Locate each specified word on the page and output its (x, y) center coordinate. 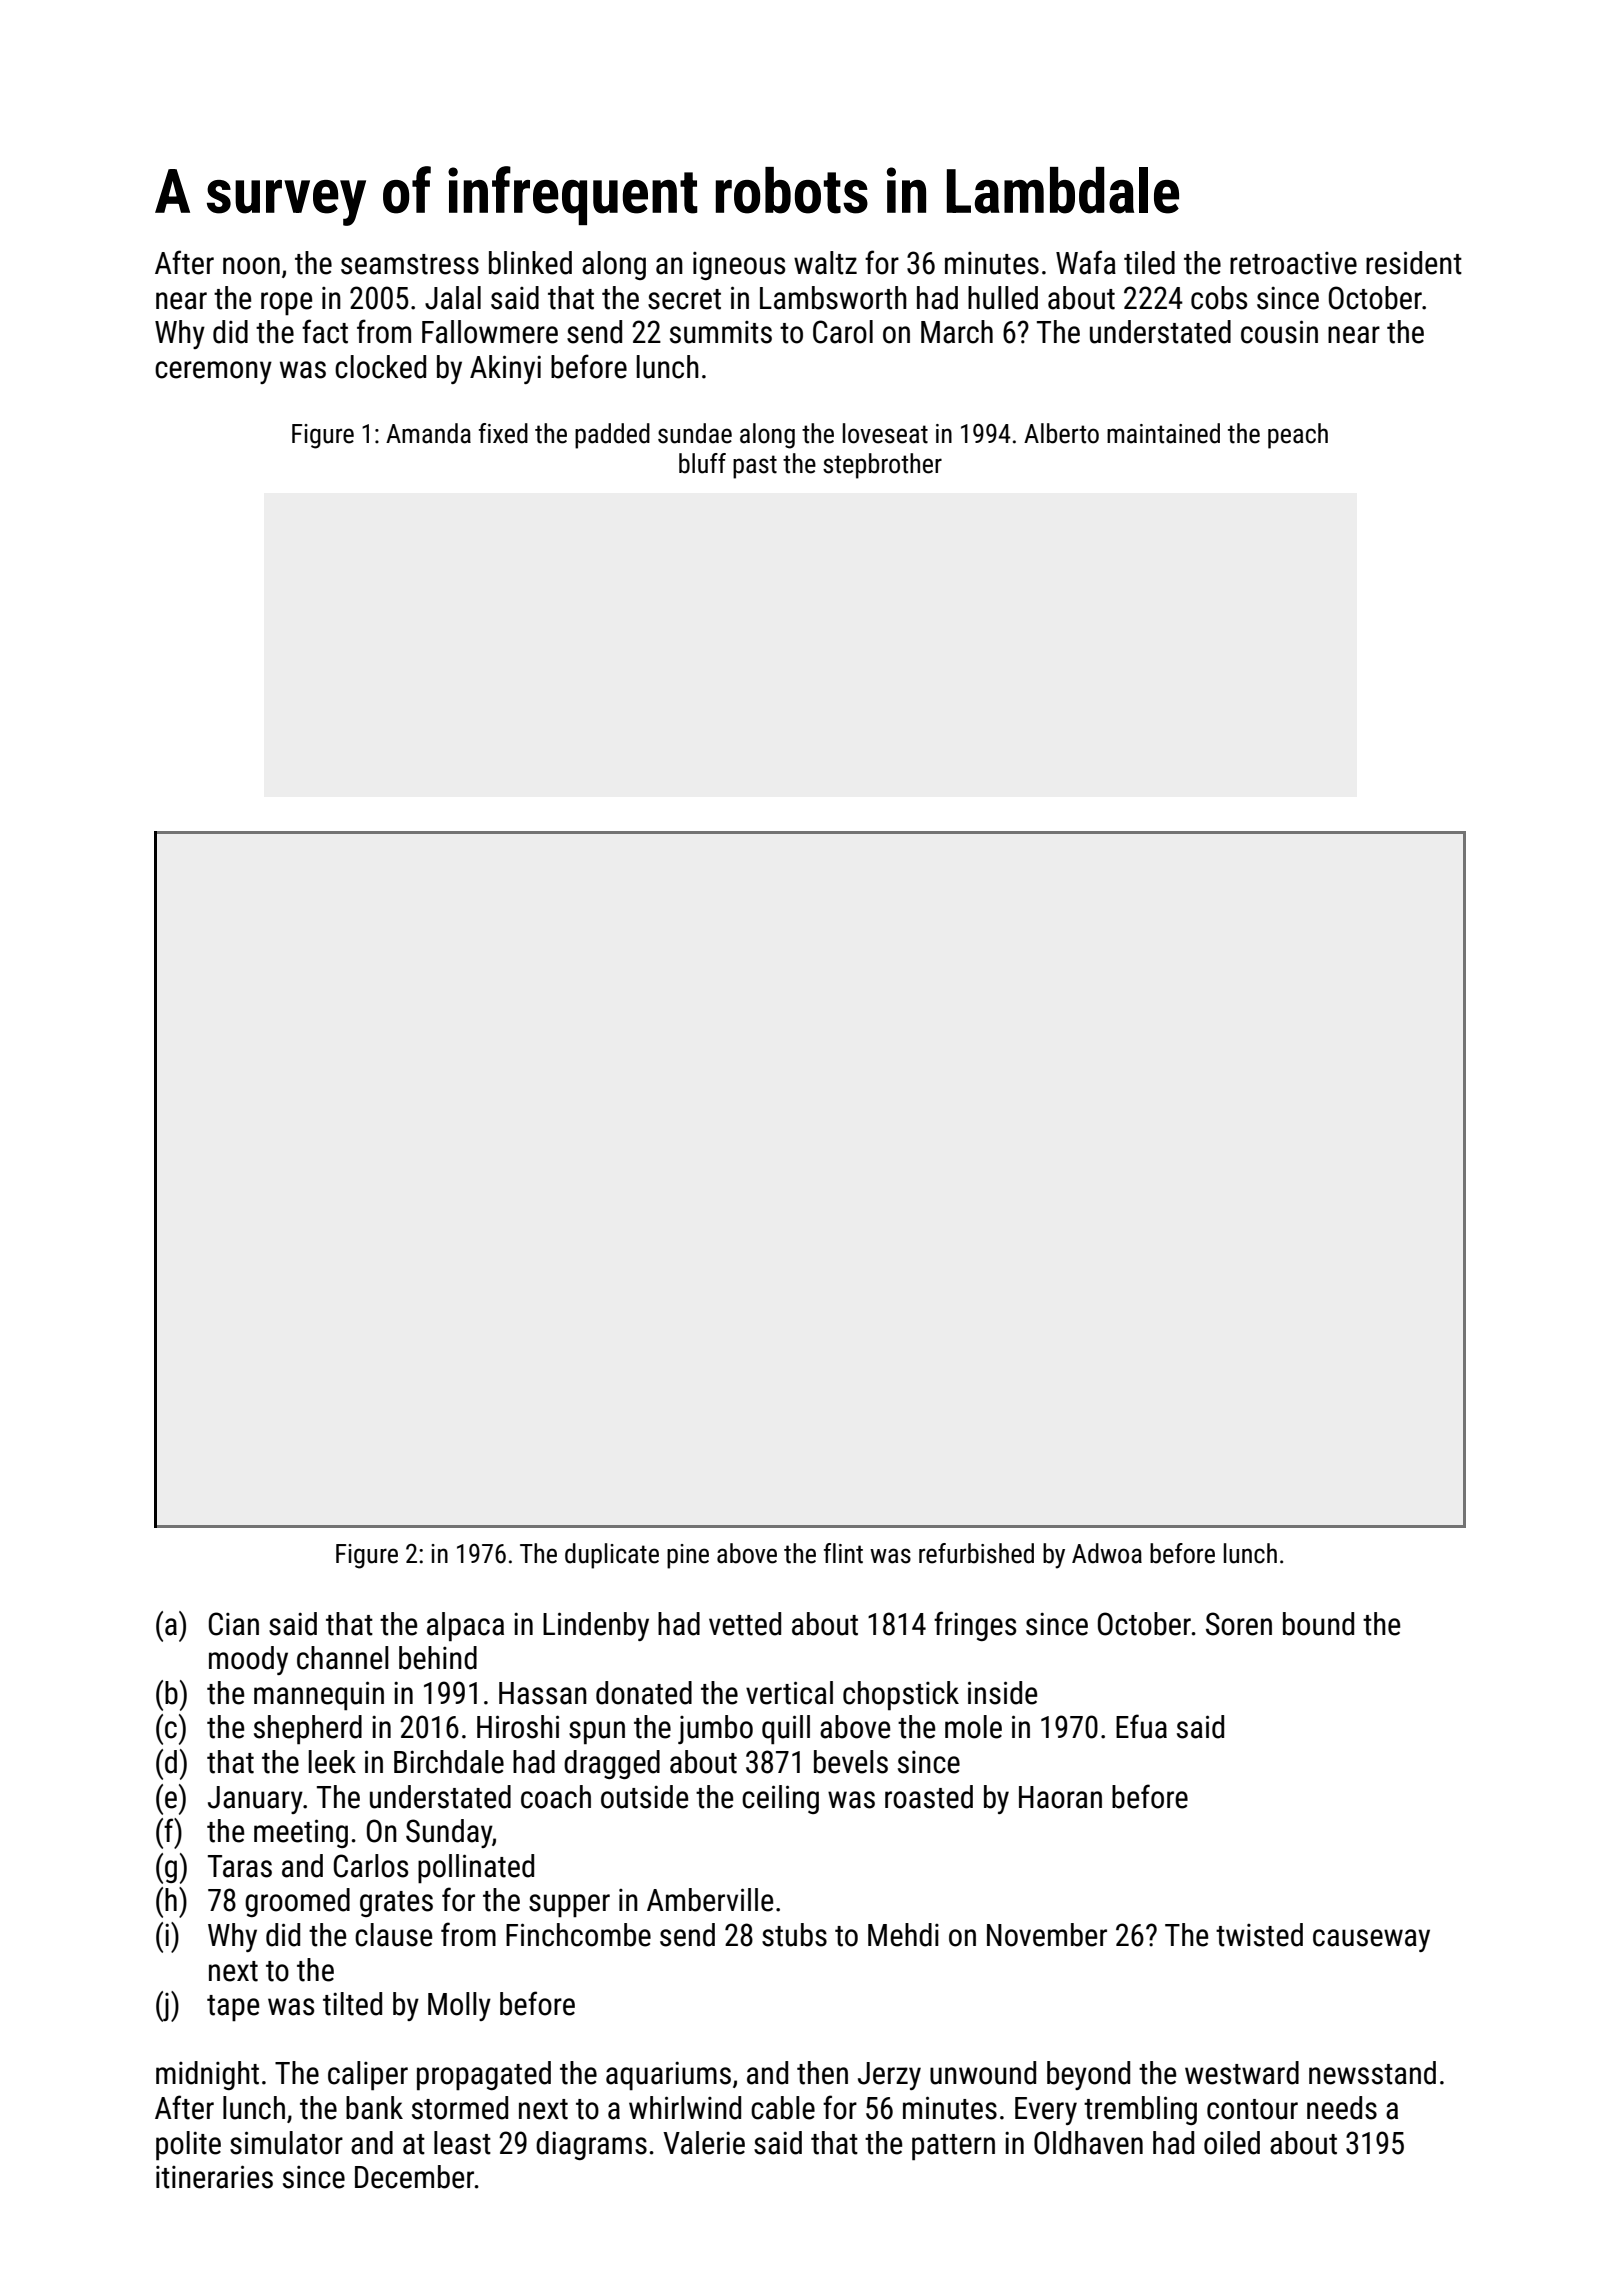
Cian (234, 1624)
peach (1298, 436)
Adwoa (1107, 1553)
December (414, 2177)
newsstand (1372, 2073)
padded (612, 436)
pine (688, 1556)
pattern (953, 2147)
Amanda (428, 433)
